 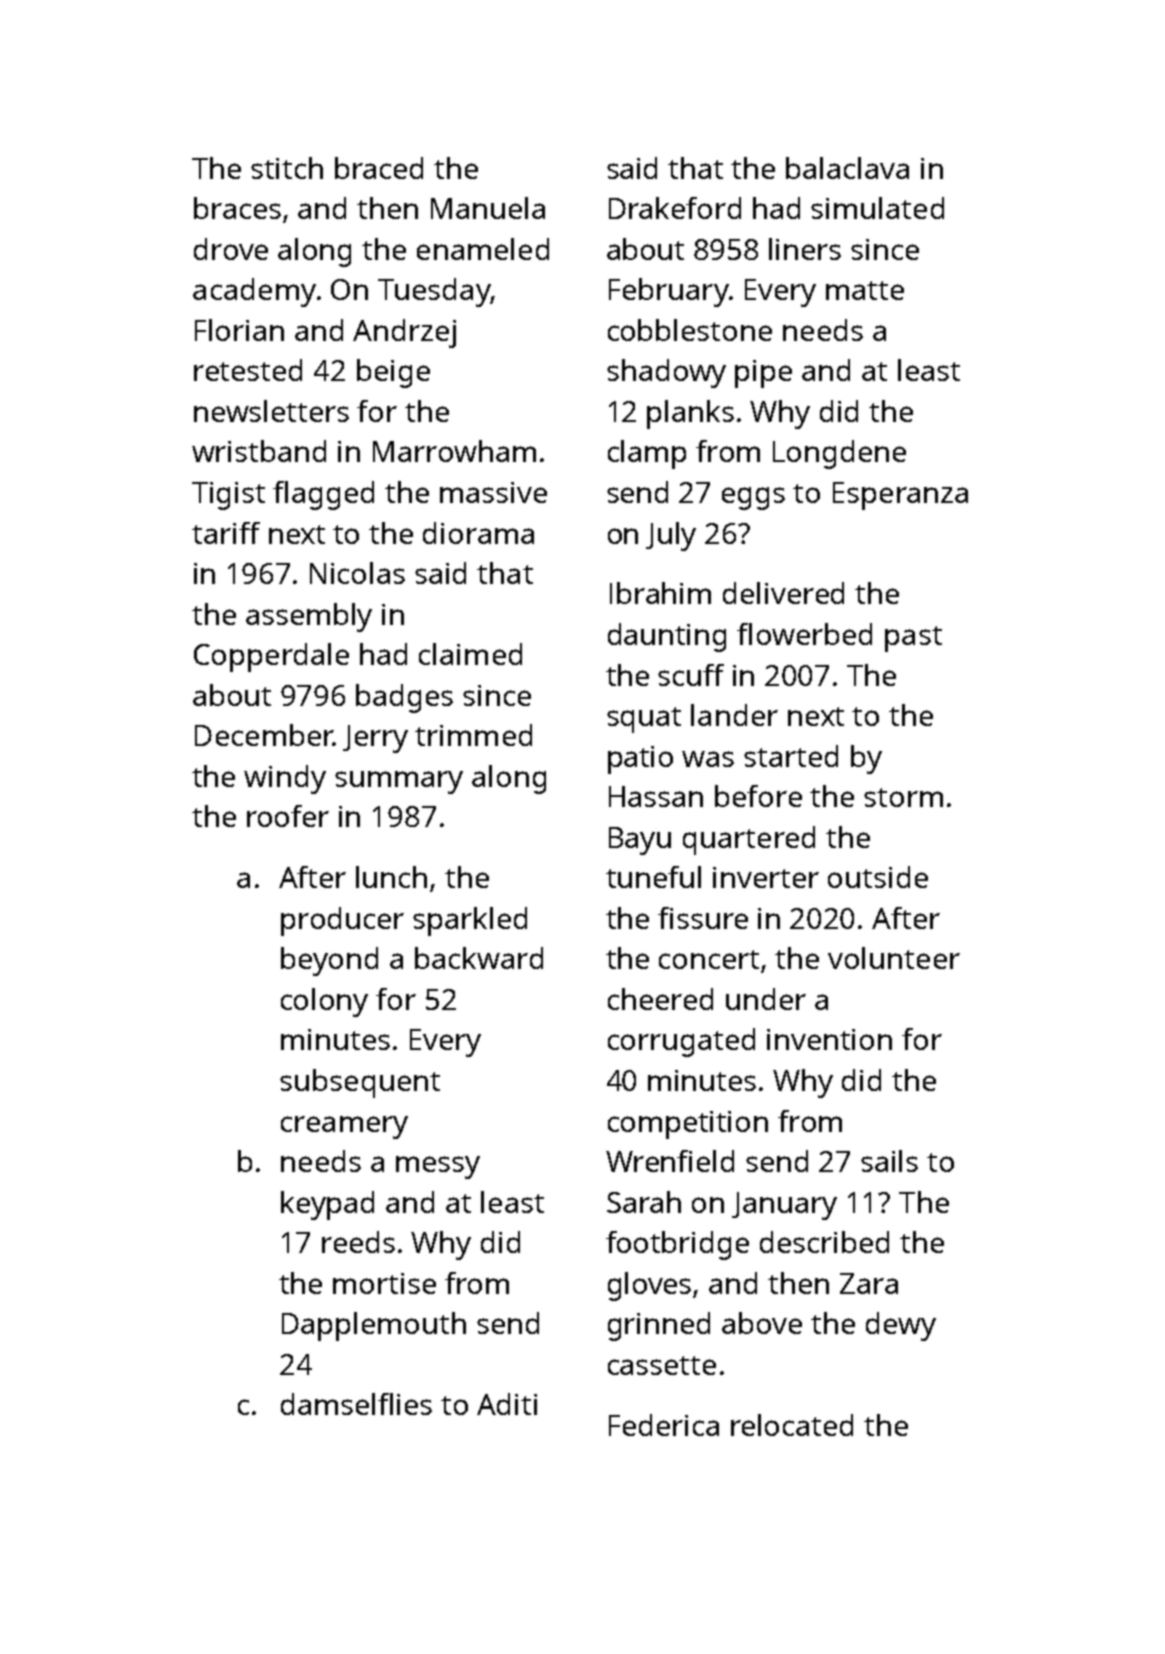 What do you see at coordinates (690, 414) in the screenshot?
I see `planks` at bounding box center [690, 414].
